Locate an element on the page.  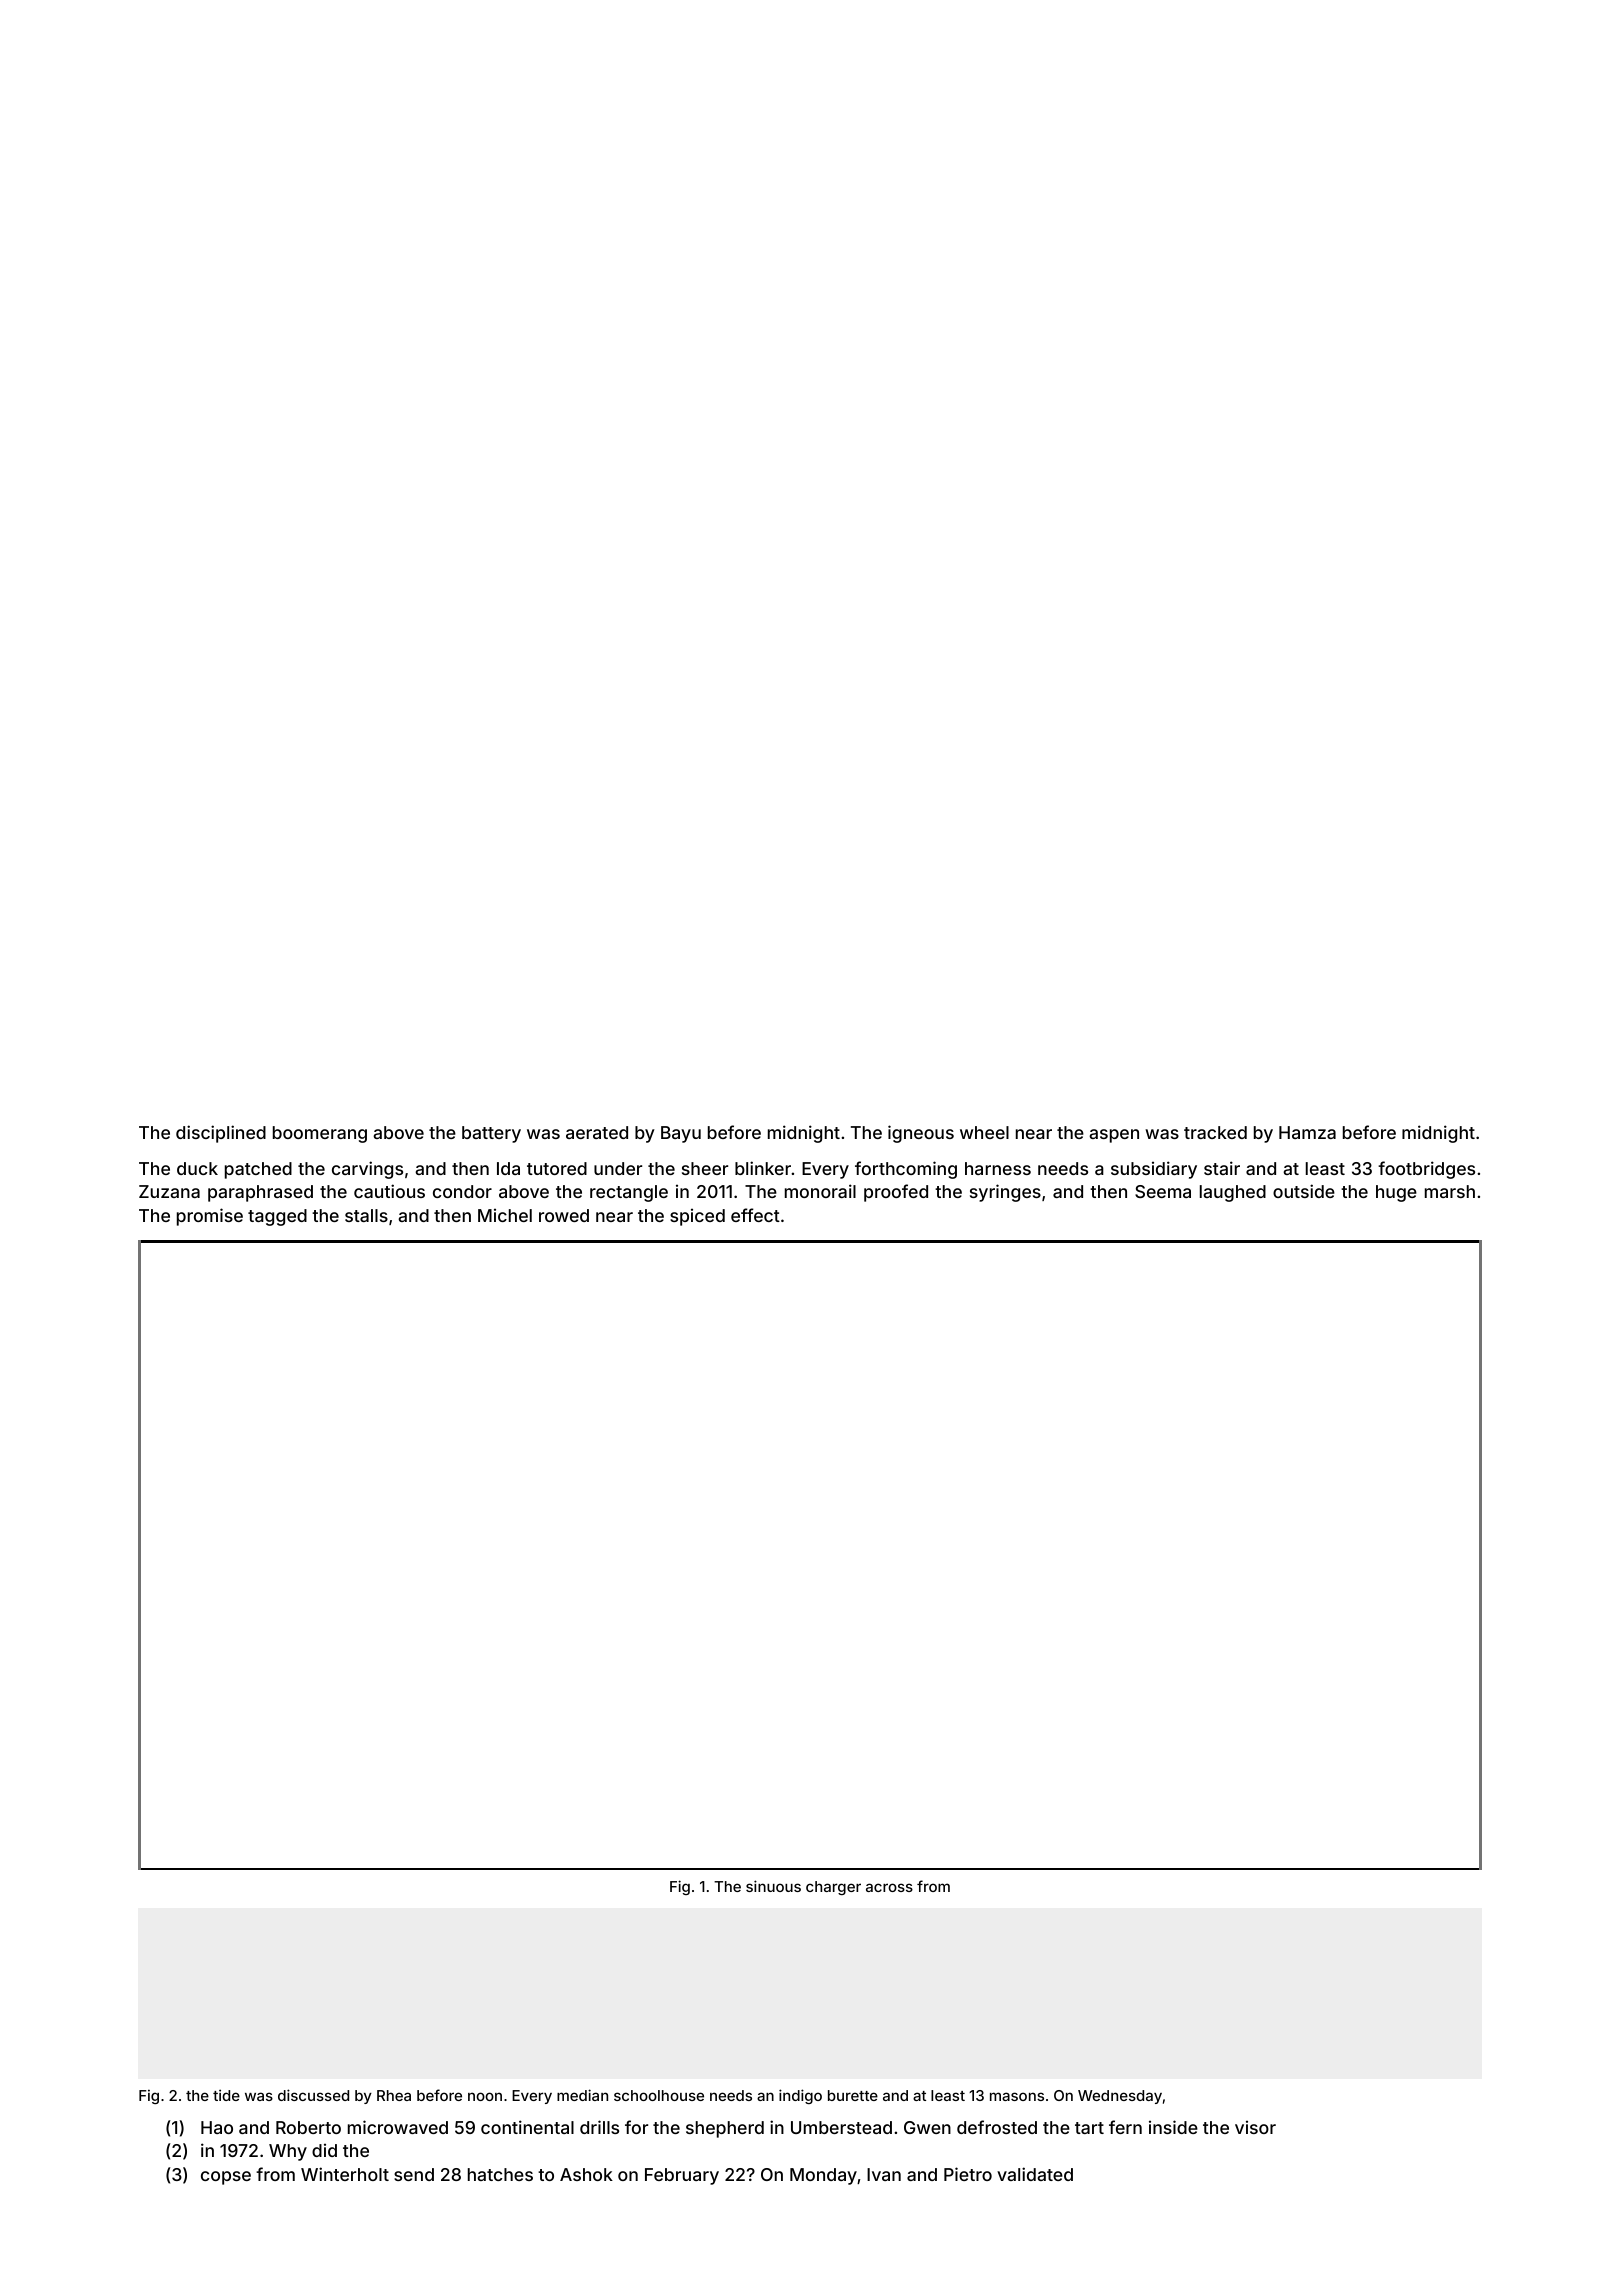
sinuous is located at coordinates (773, 1886).
